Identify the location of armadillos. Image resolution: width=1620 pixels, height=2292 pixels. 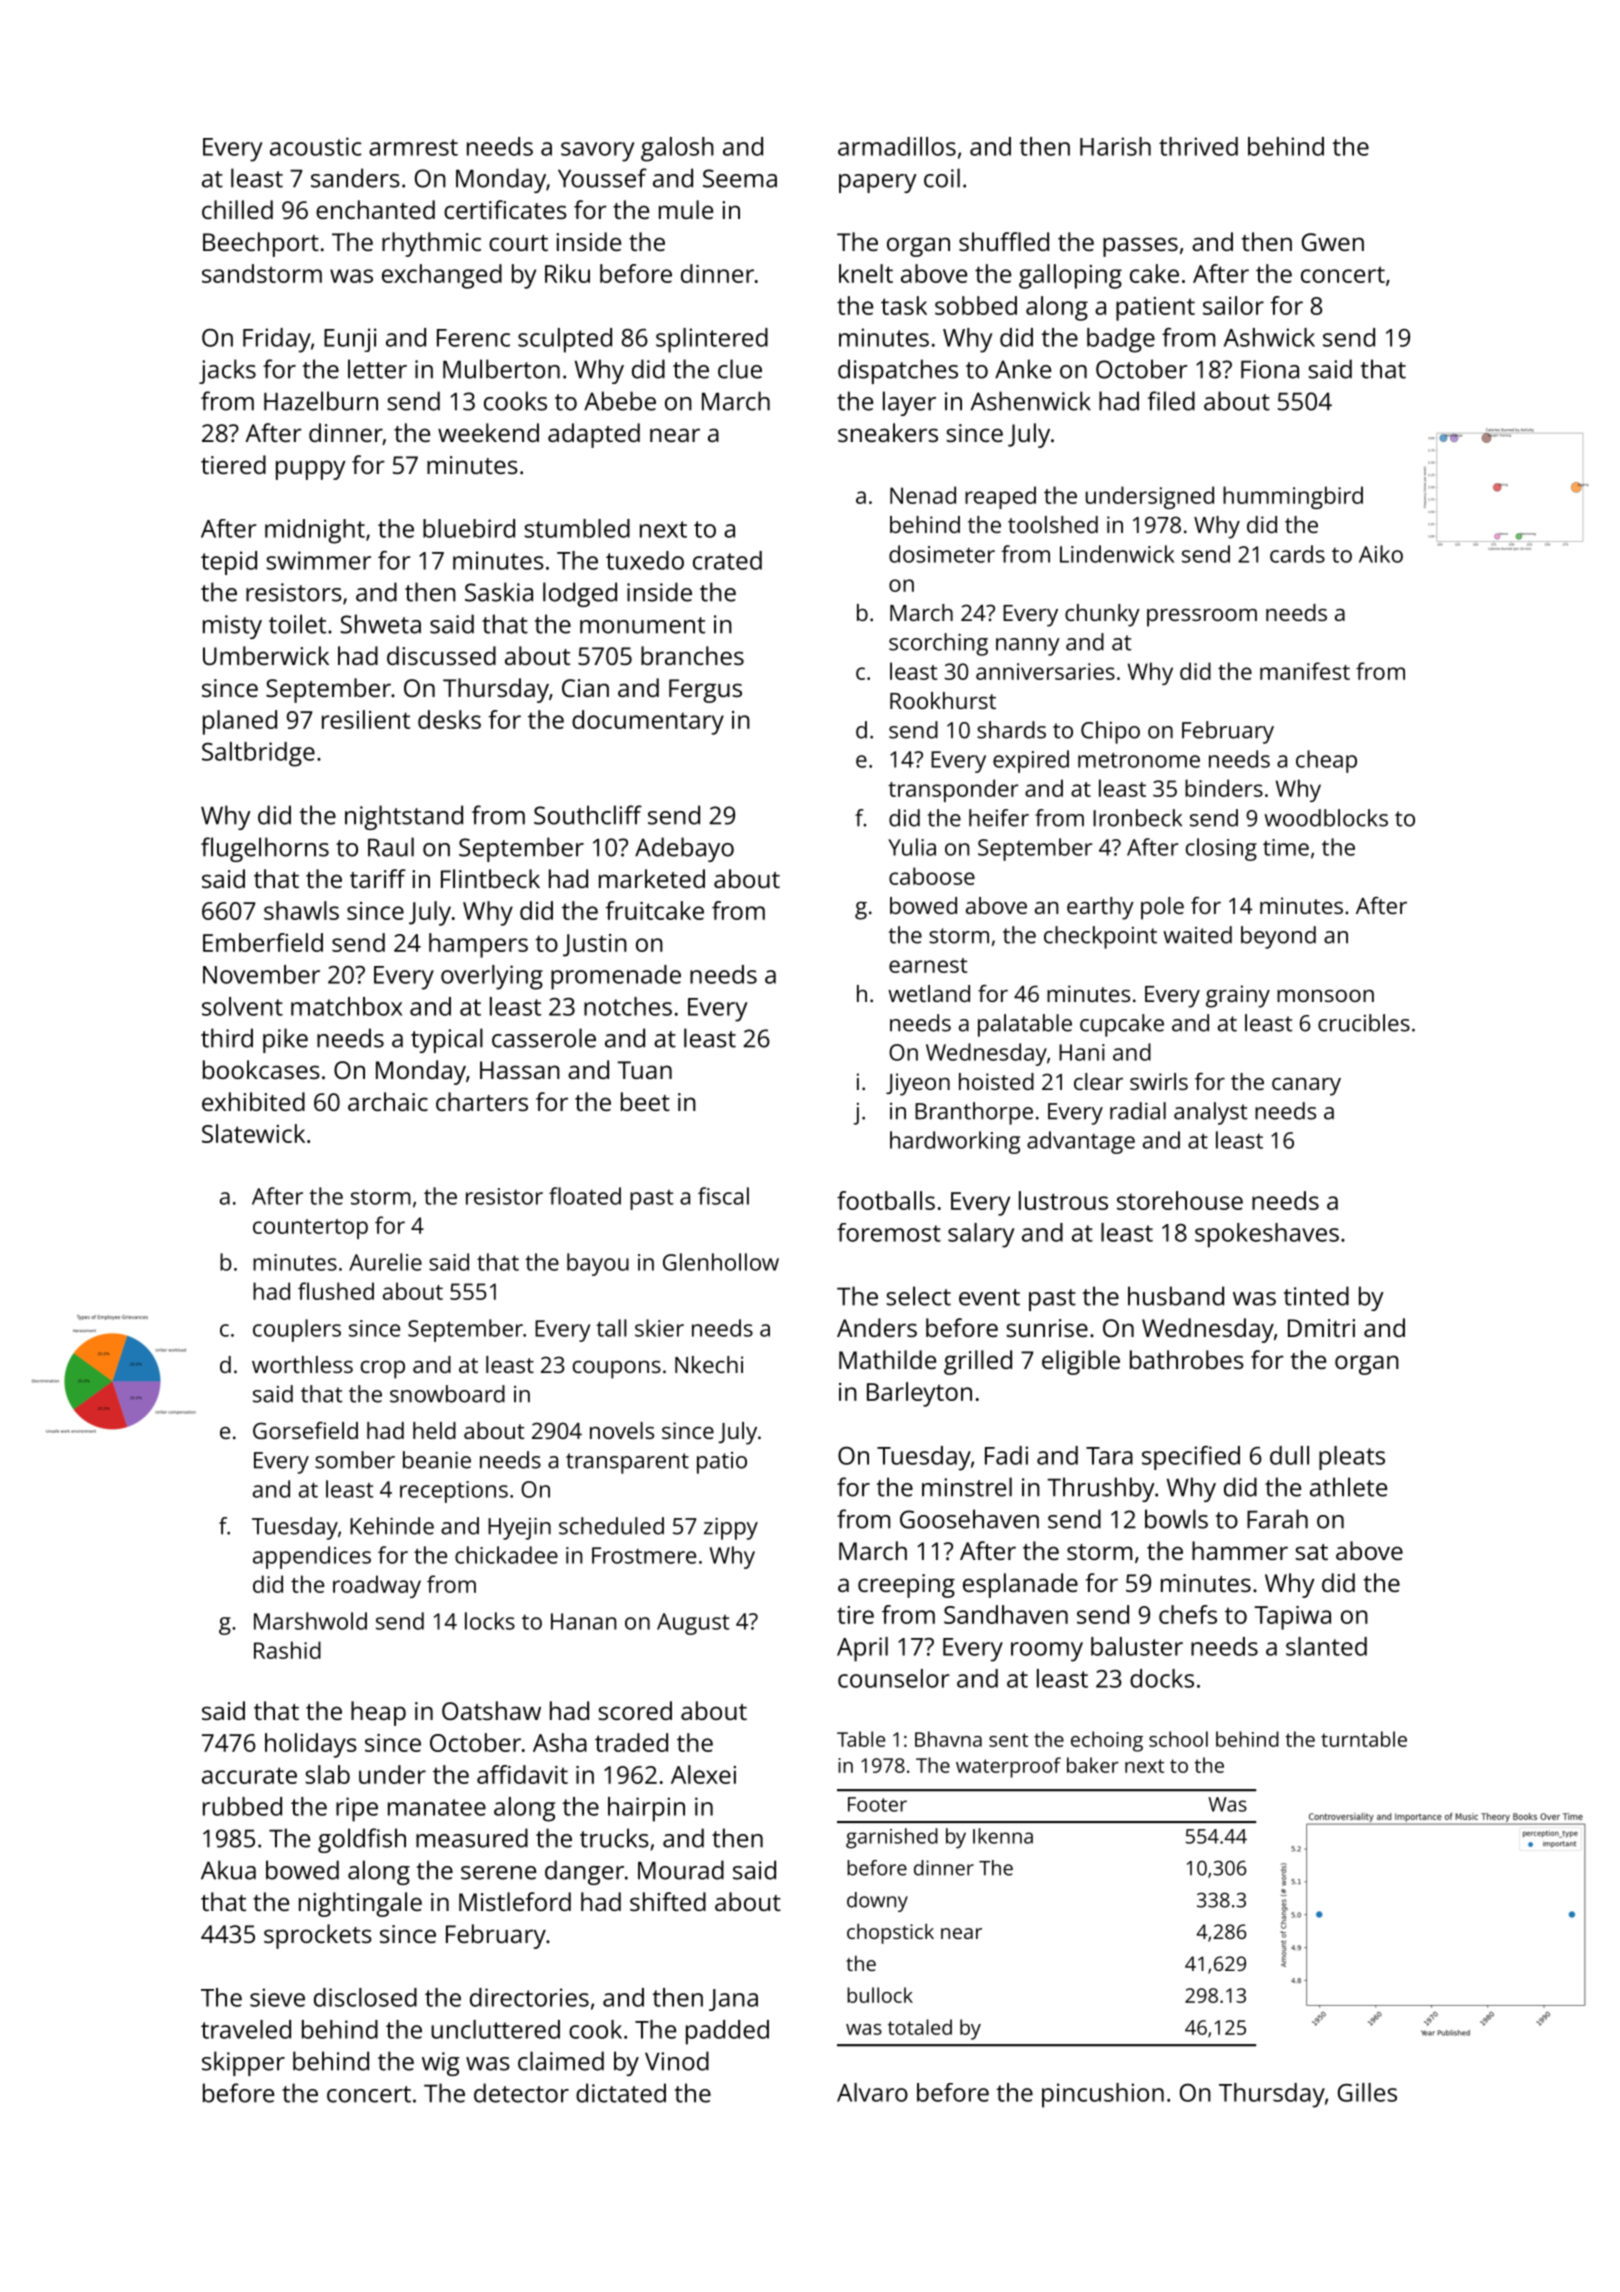
(897, 146).
